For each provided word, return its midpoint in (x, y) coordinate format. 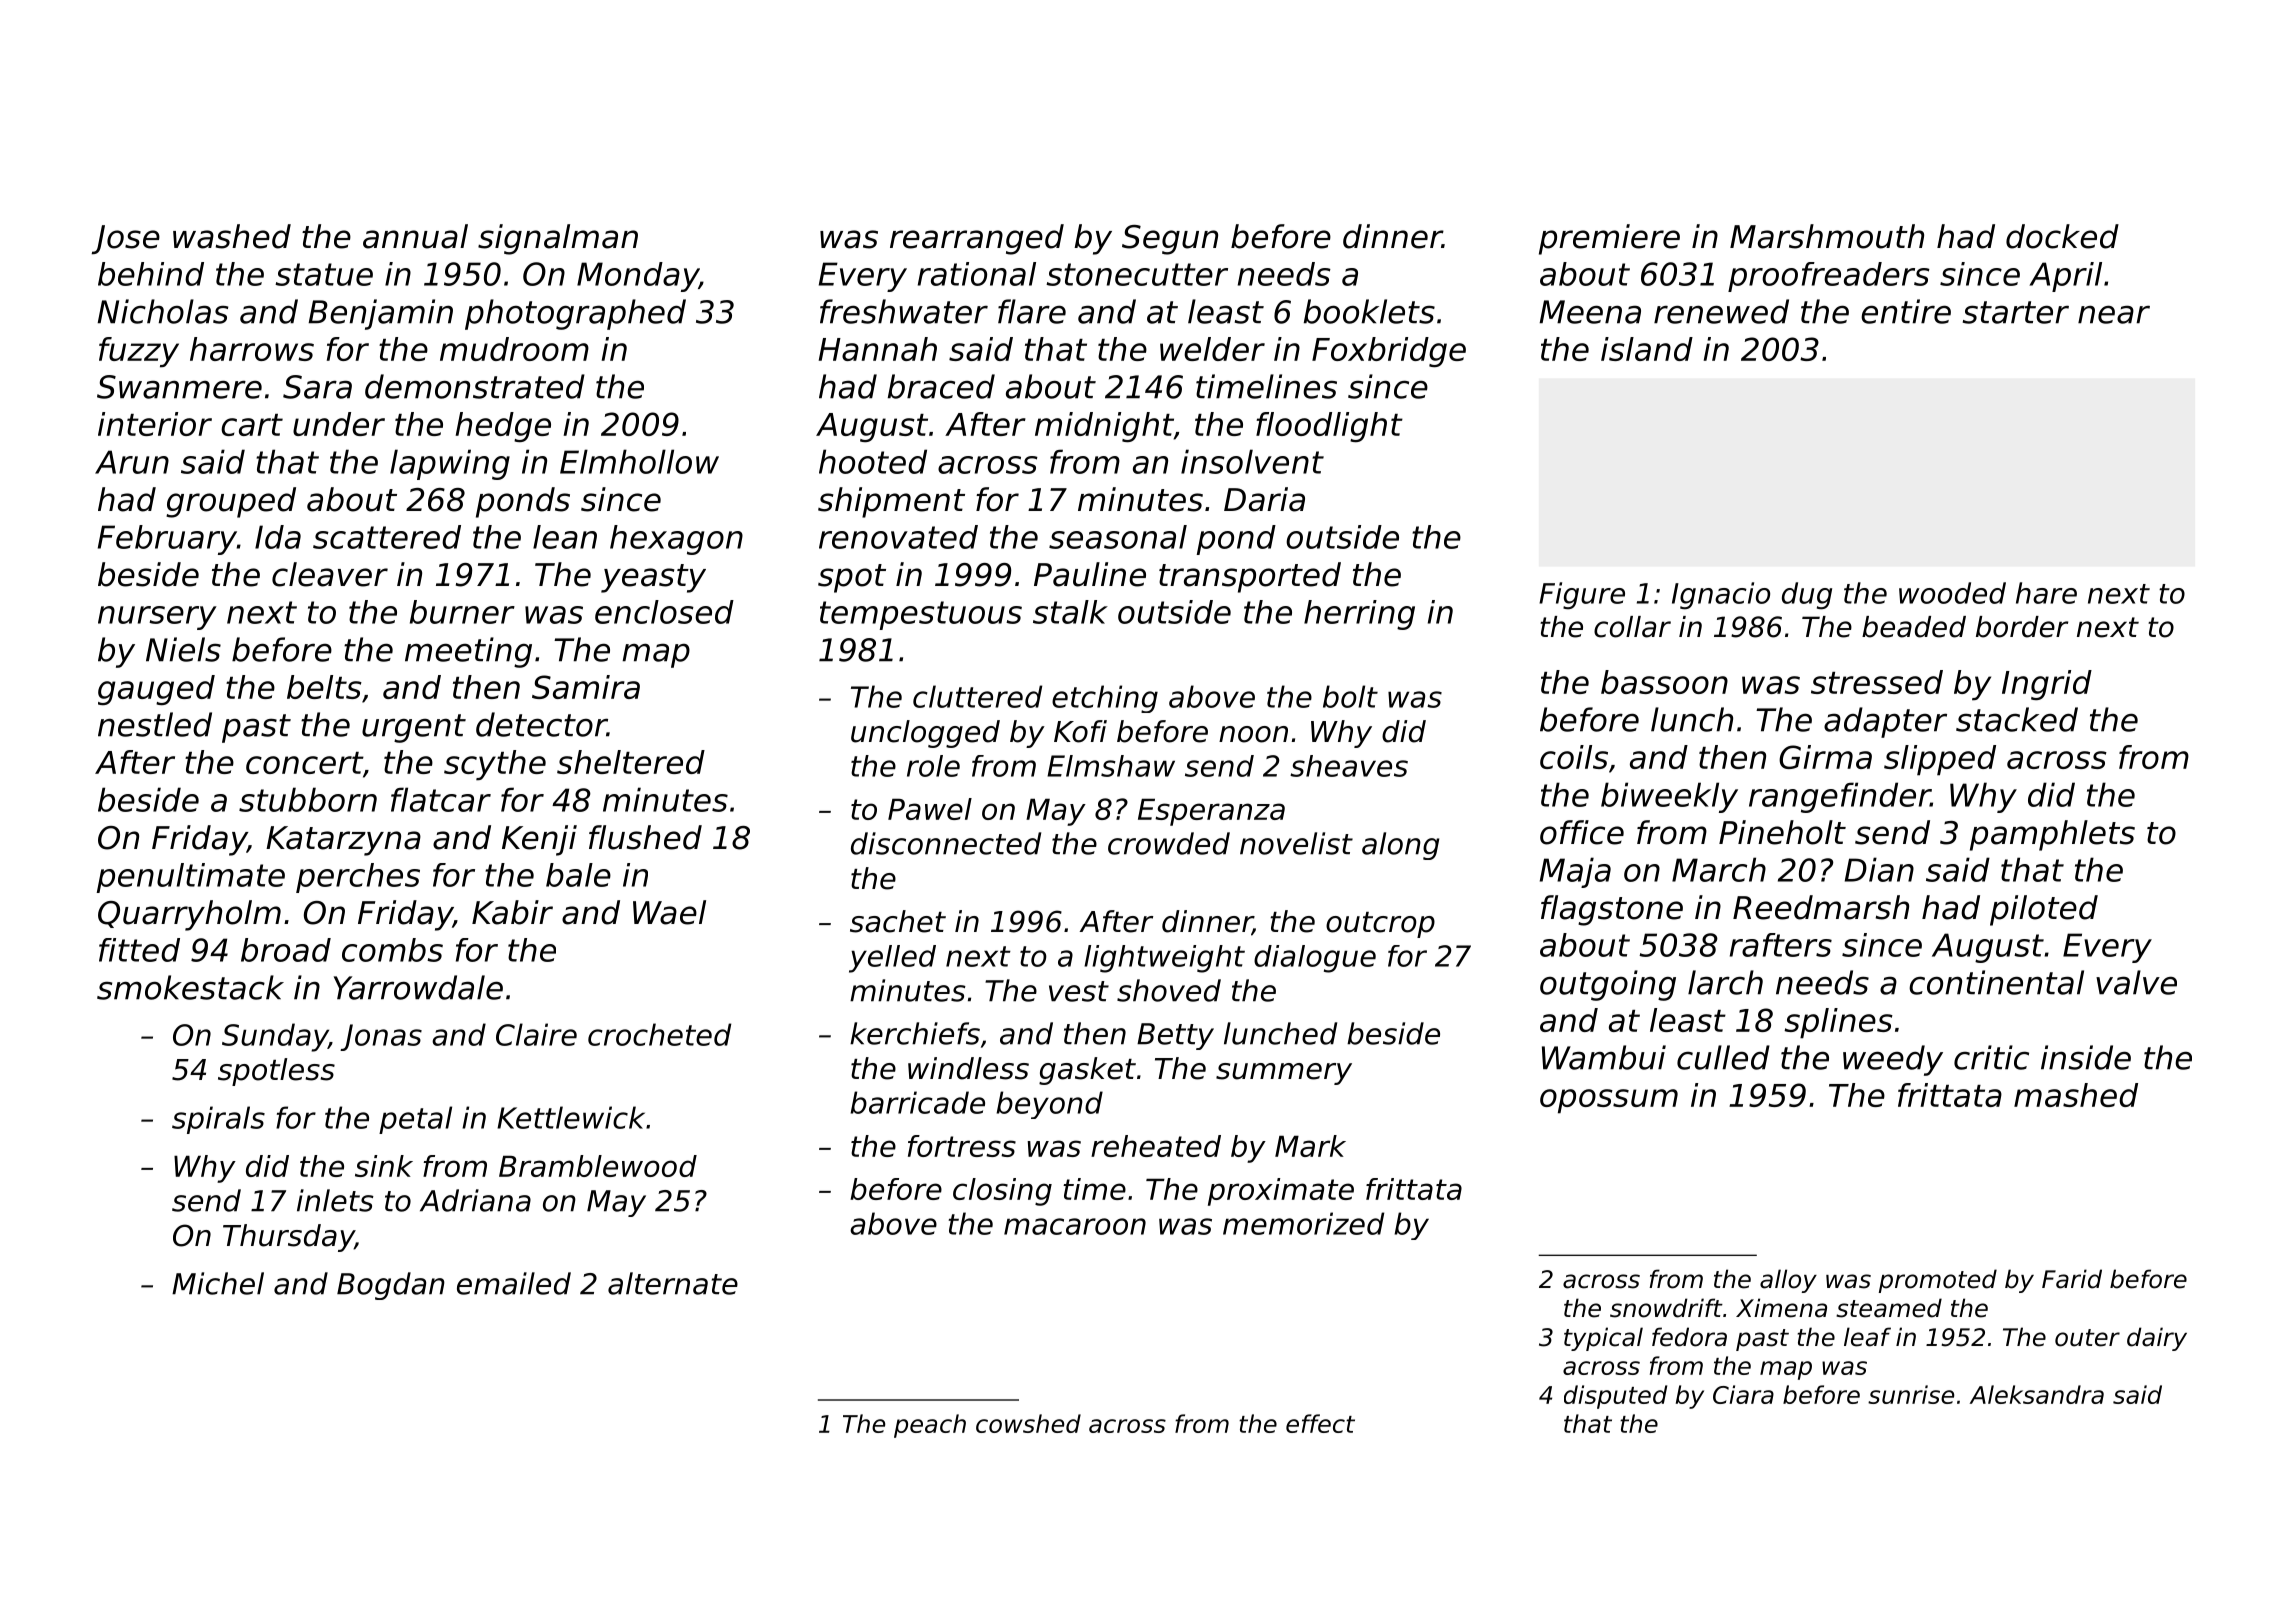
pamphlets (2052, 835)
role (933, 766)
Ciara (1743, 1394)
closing (1002, 1192)
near (2114, 314)
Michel (218, 1283)
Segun (1170, 240)
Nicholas (162, 311)
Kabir (512, 912)
